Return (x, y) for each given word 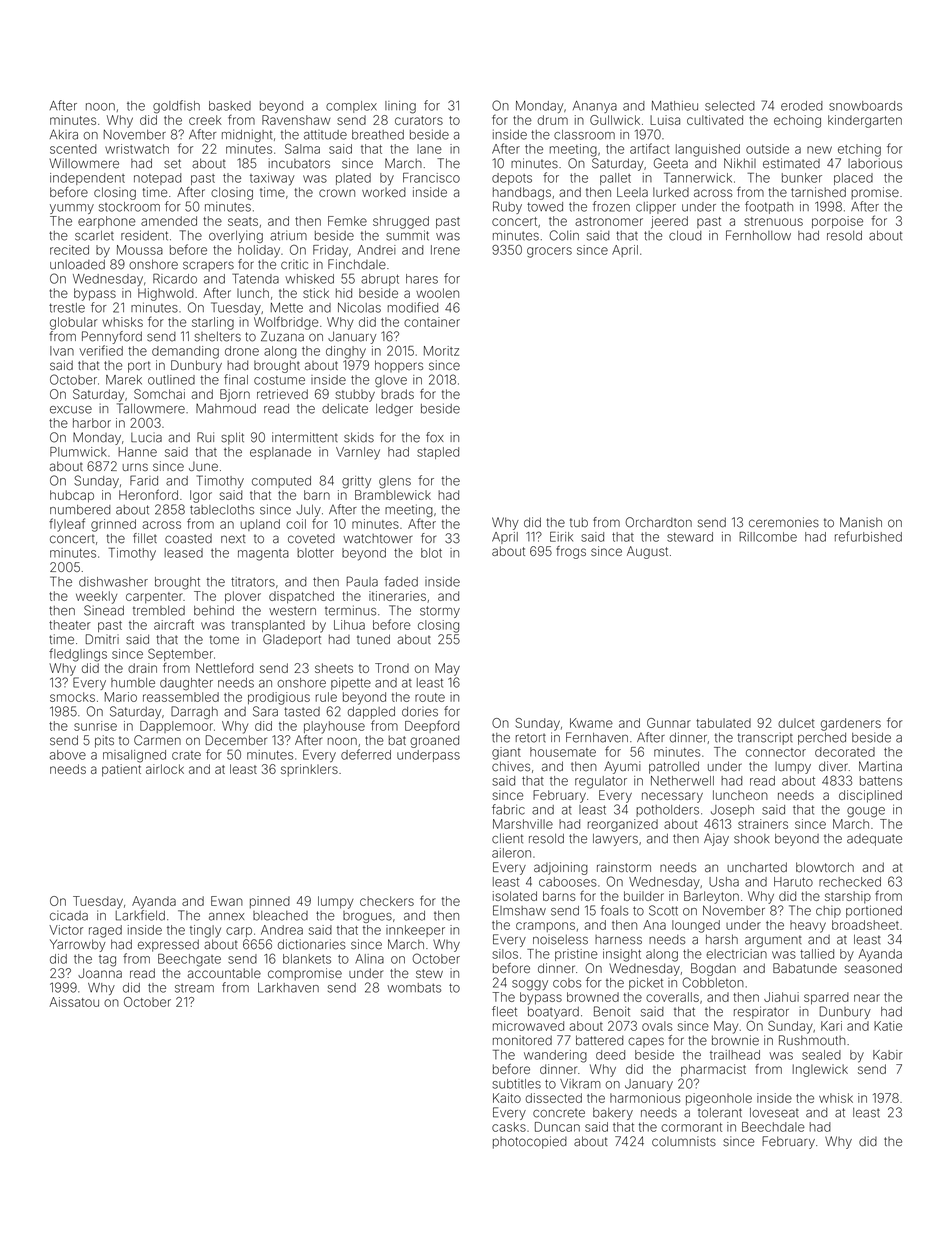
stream (194, 988)
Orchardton (658, 522)
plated (353, 179)
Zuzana (282, 336)
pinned (270, 902)
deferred (366, 754)
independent (87, 179)
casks (509, 1127)
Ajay (716, 839)
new (819, 150)
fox (435, 437)
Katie (888, 1026)
